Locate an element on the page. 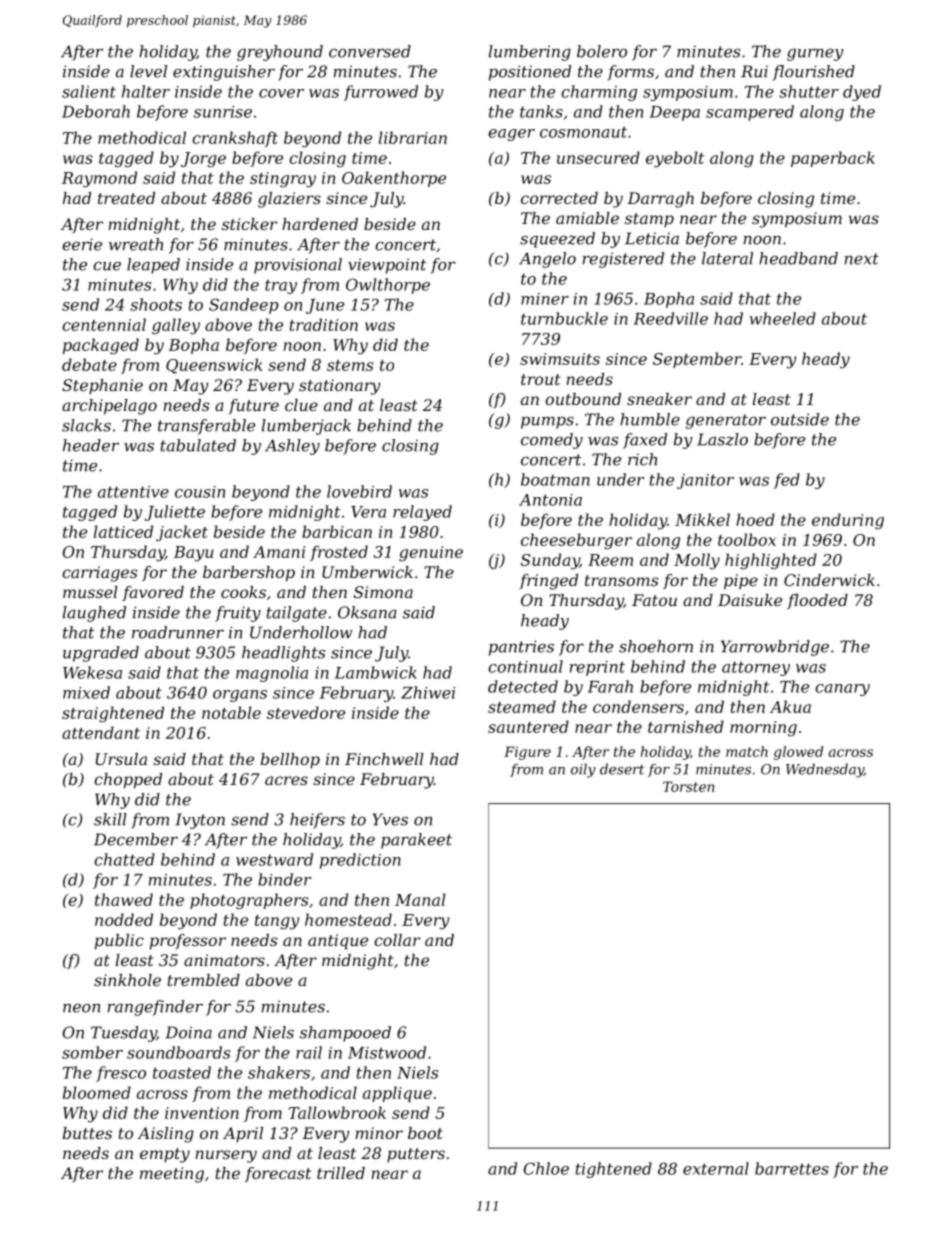 This page has width=952, height=1233. notable is located at coordinates (231, 712).
